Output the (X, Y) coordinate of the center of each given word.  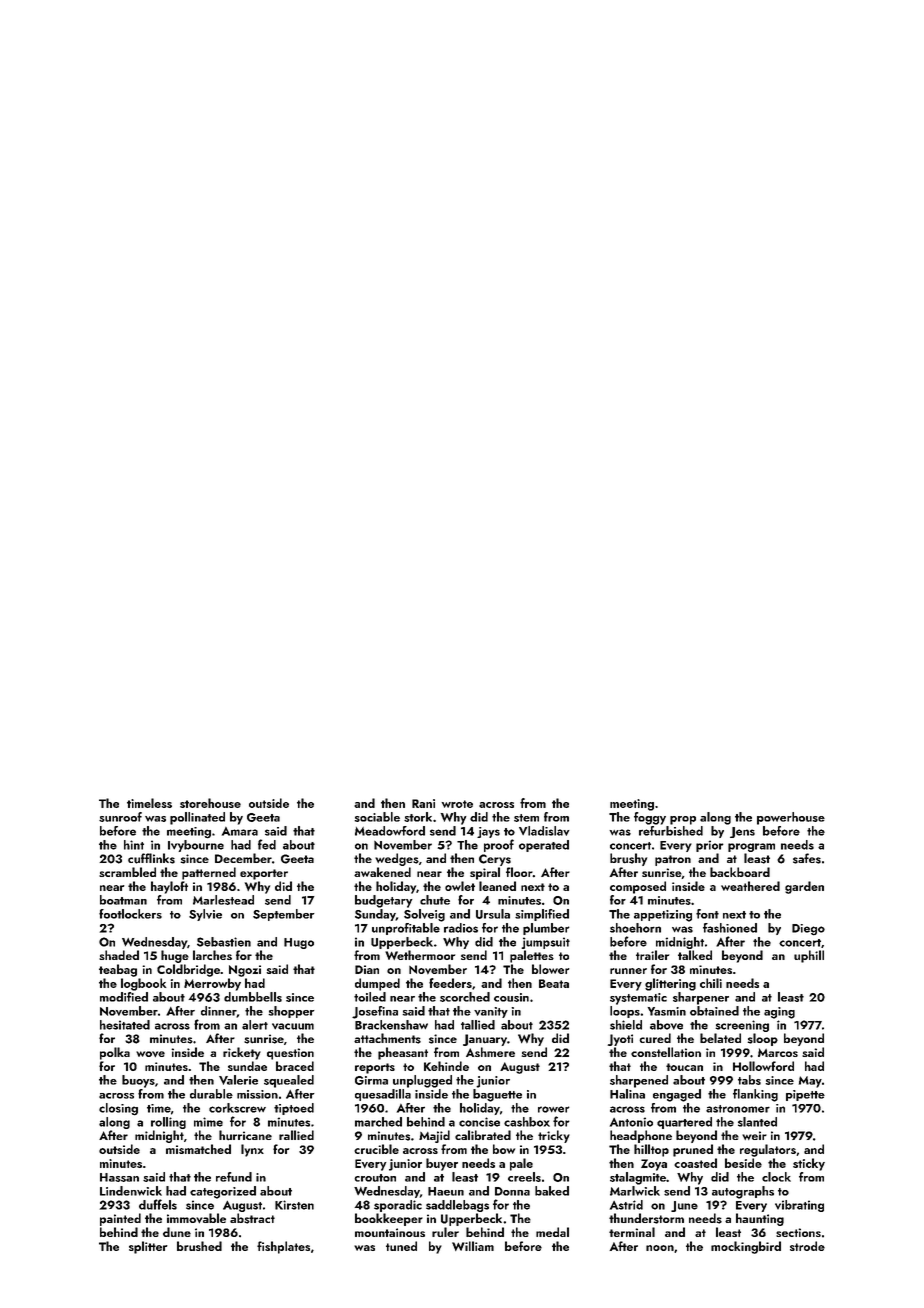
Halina (627, 1094)
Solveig (424, 915)
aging (779, 1013)
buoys (138, 1081)
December (243, 858)
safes (807, 858)
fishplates (283, 1247)
